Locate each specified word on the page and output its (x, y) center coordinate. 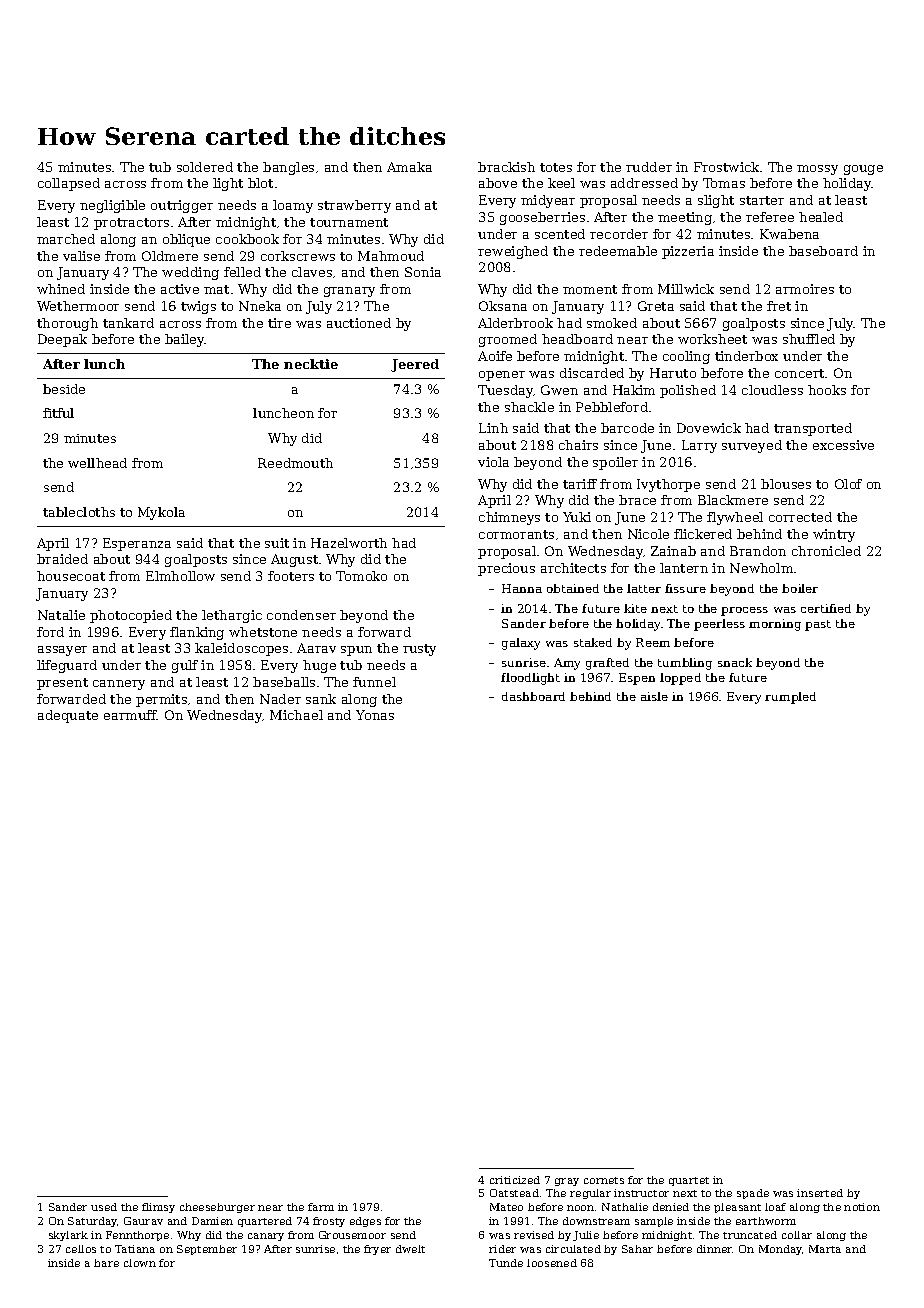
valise (81, 256)
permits (161, 700)
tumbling (685, 664)
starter (762, 200)
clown (140, 1263)
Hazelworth (349, 543)
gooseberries (542, 218)
